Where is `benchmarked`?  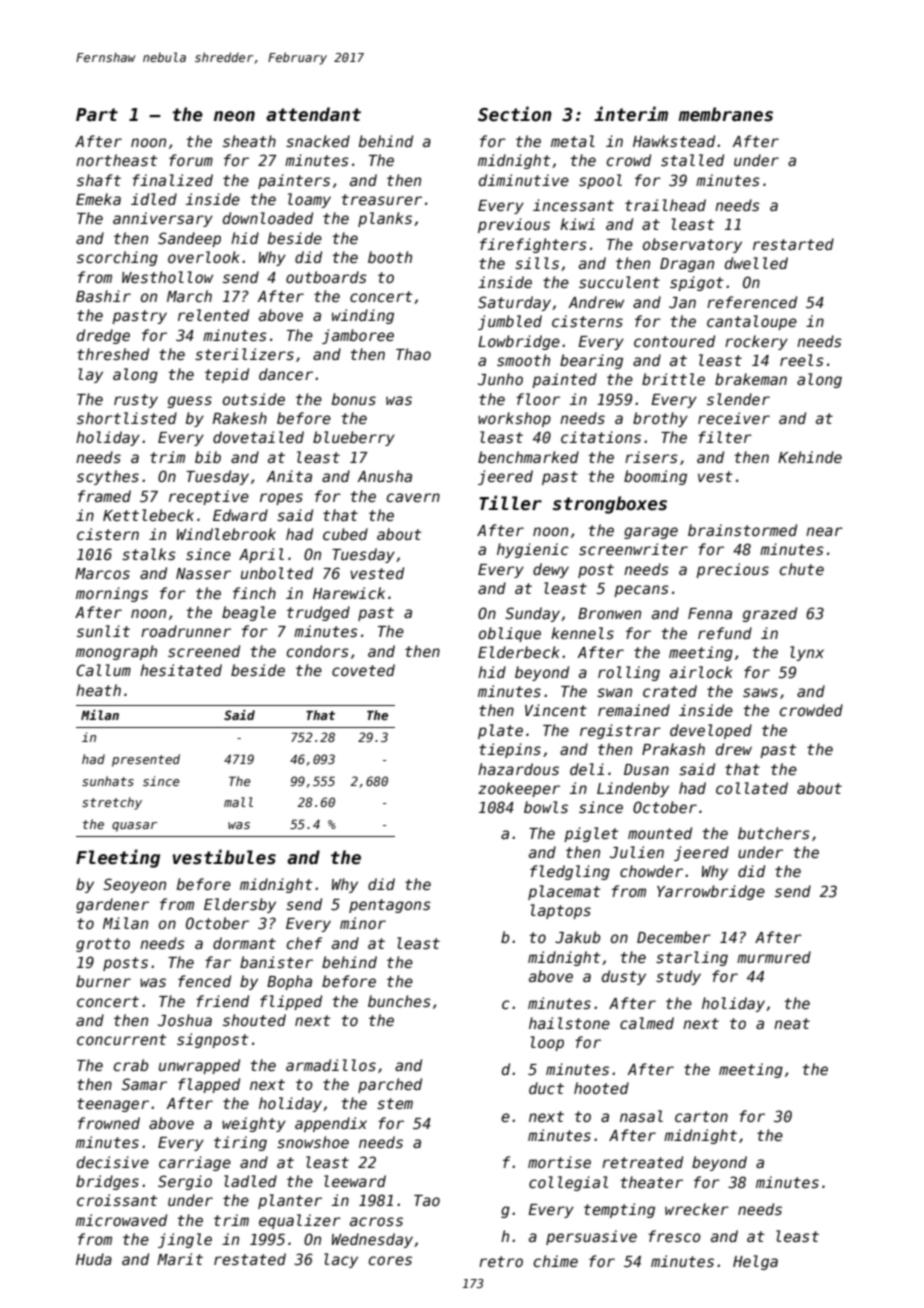
benchmarked is located at coordinates (528, 457).
